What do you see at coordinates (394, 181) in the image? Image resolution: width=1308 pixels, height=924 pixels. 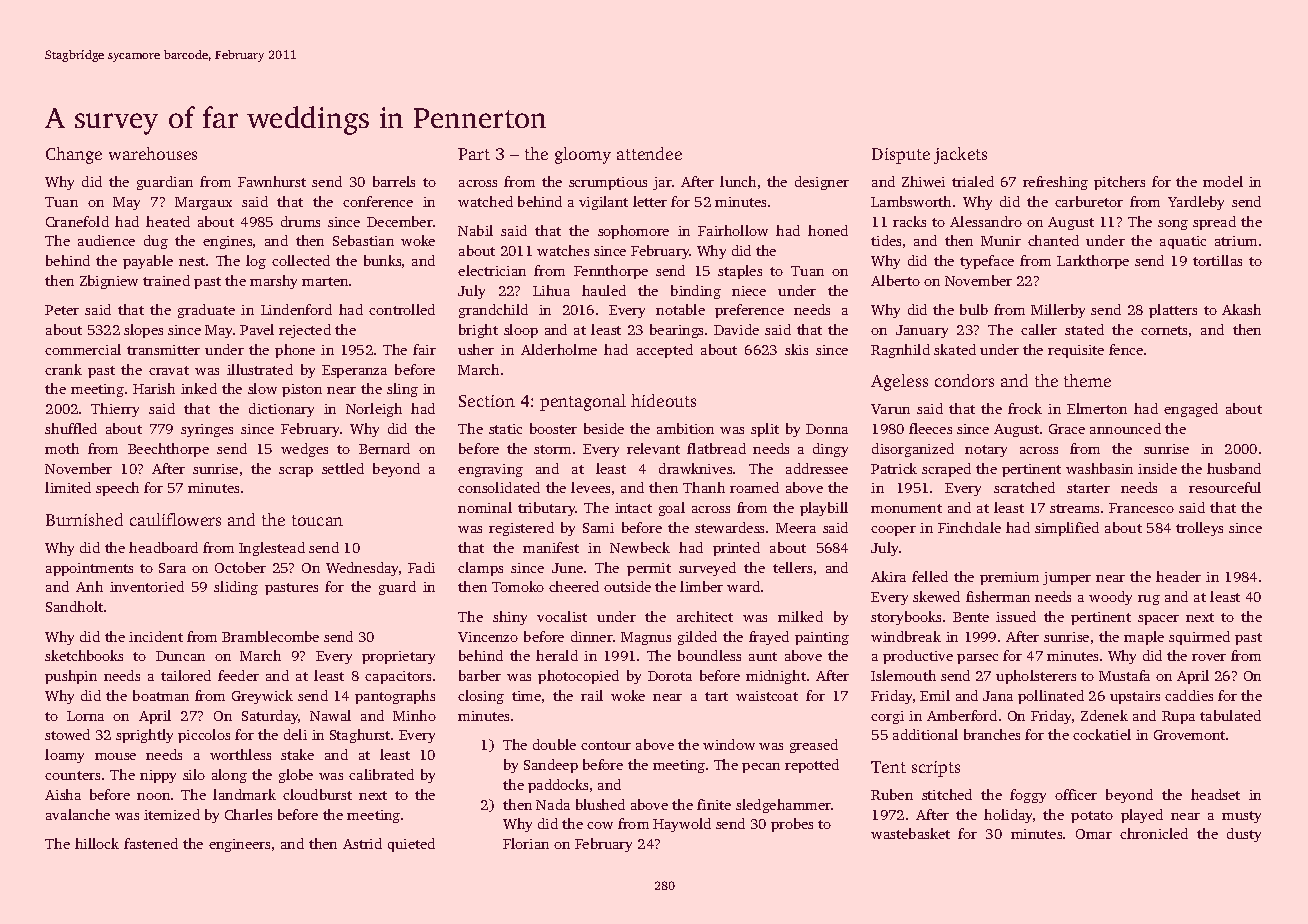 I see `barrels` at bounding box center [394, 181].
